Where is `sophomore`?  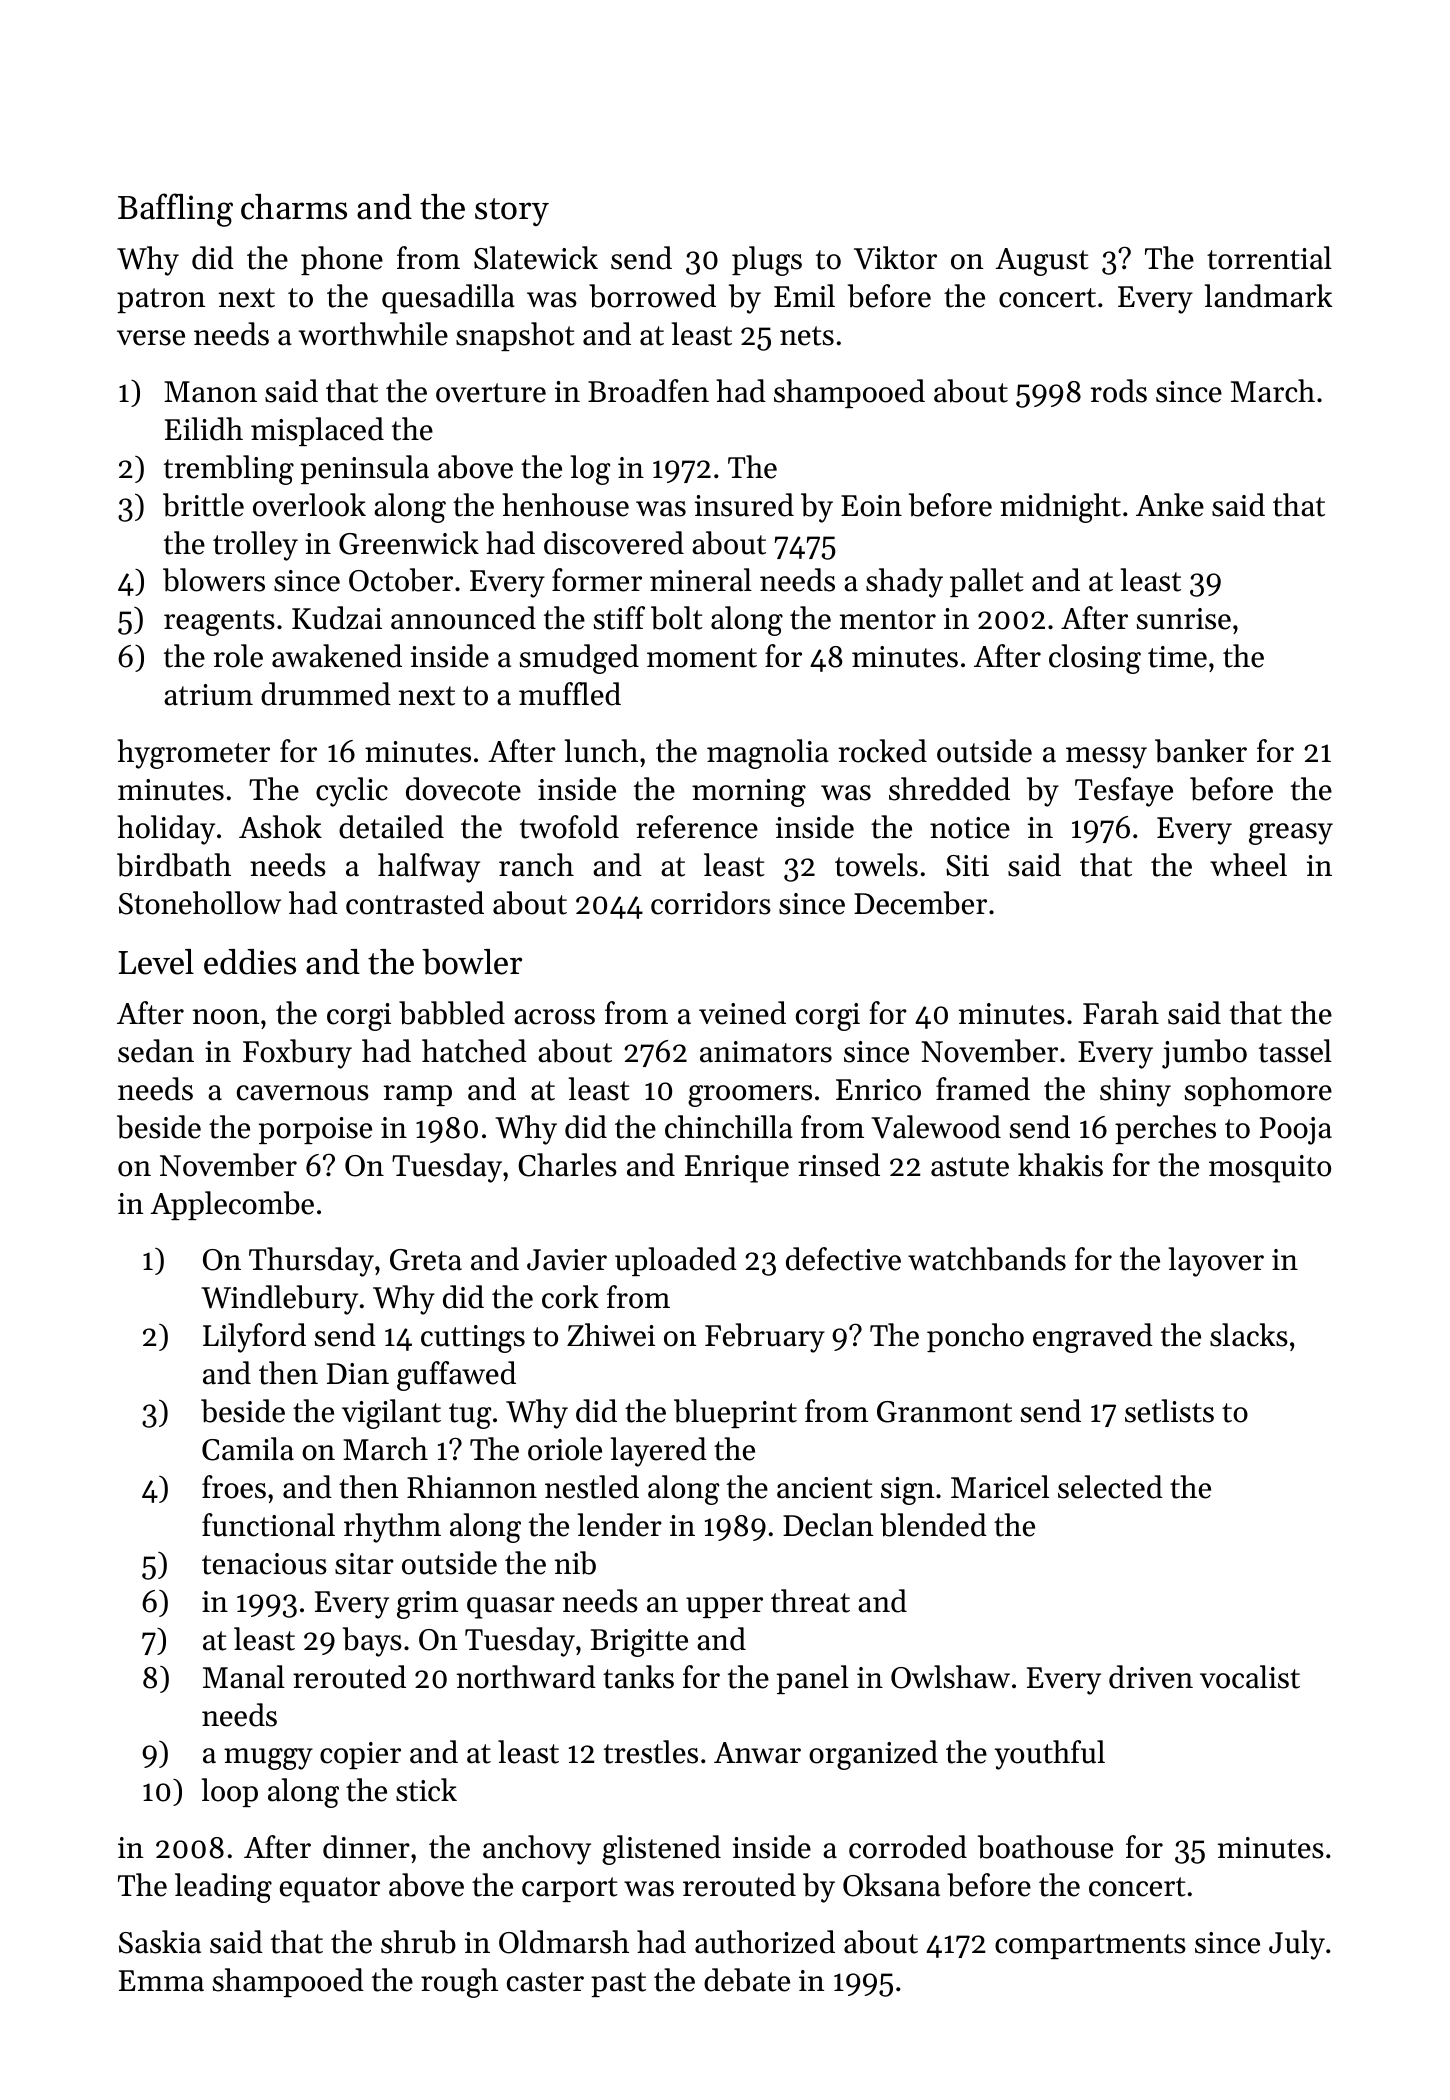 sophomore is located at coordinates (1258, 1091).
